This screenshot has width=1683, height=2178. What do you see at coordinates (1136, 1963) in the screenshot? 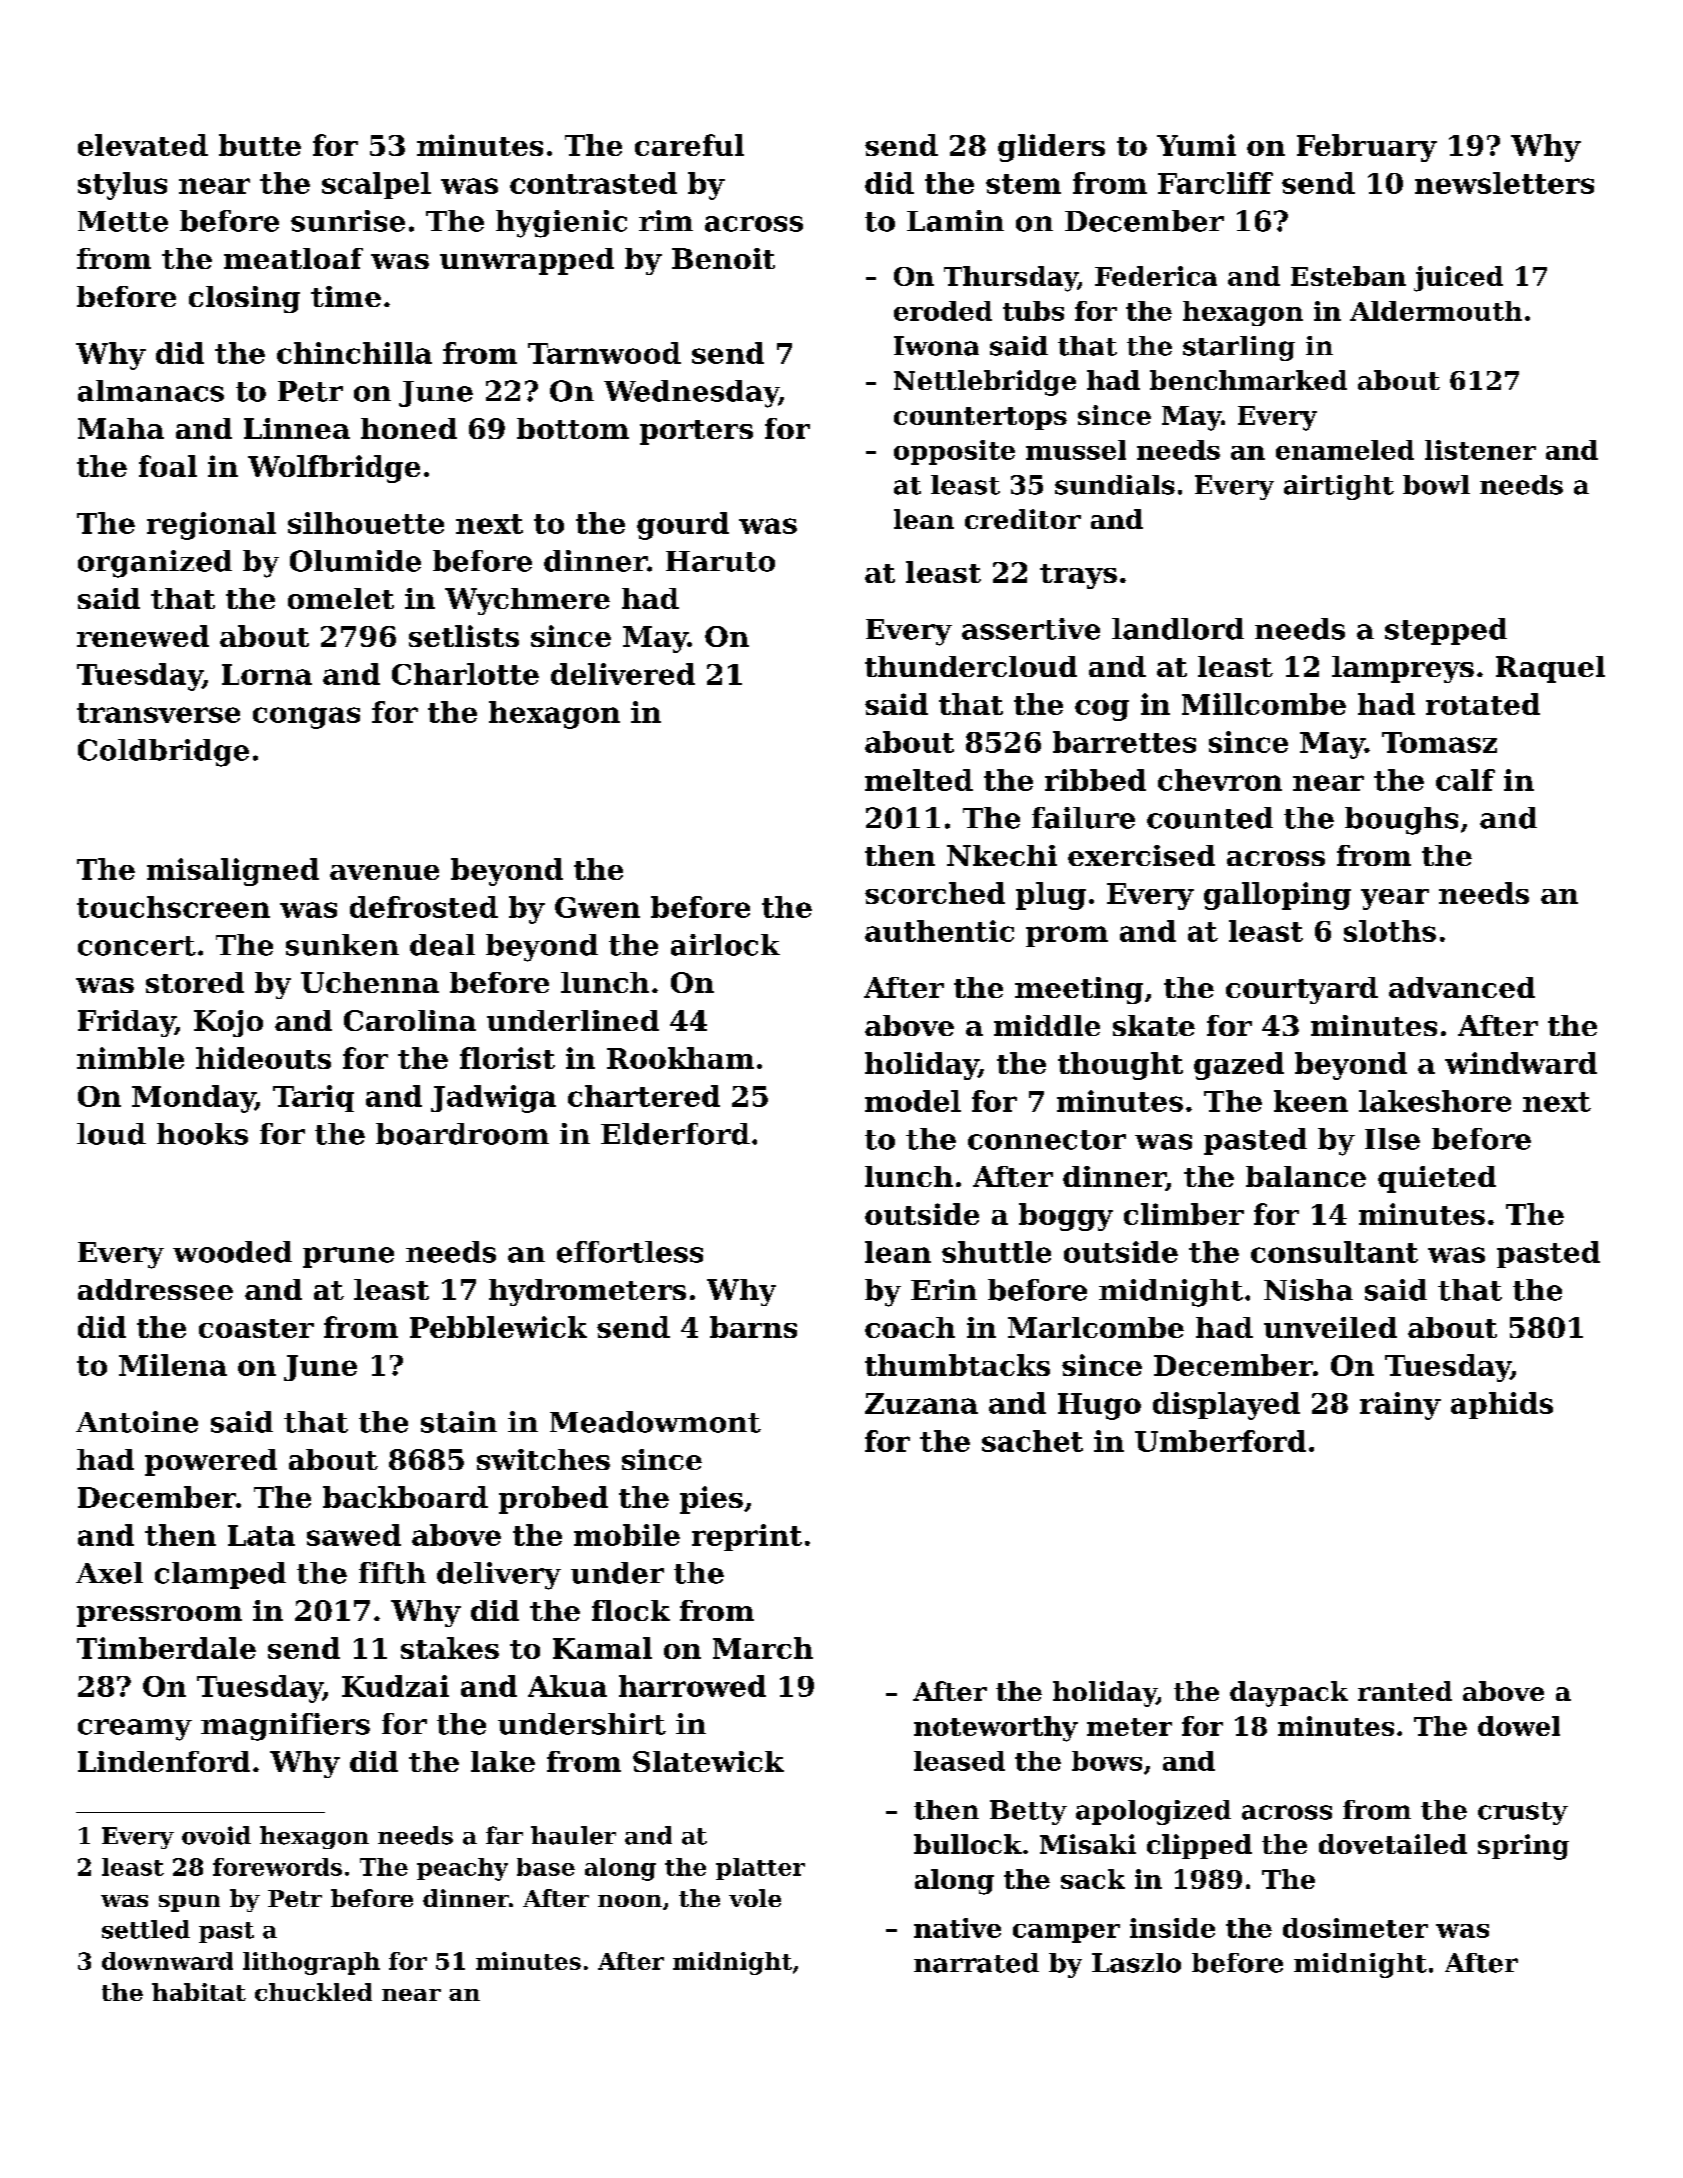
I see `Laszlo` at bounding box center [1136, 1963].
